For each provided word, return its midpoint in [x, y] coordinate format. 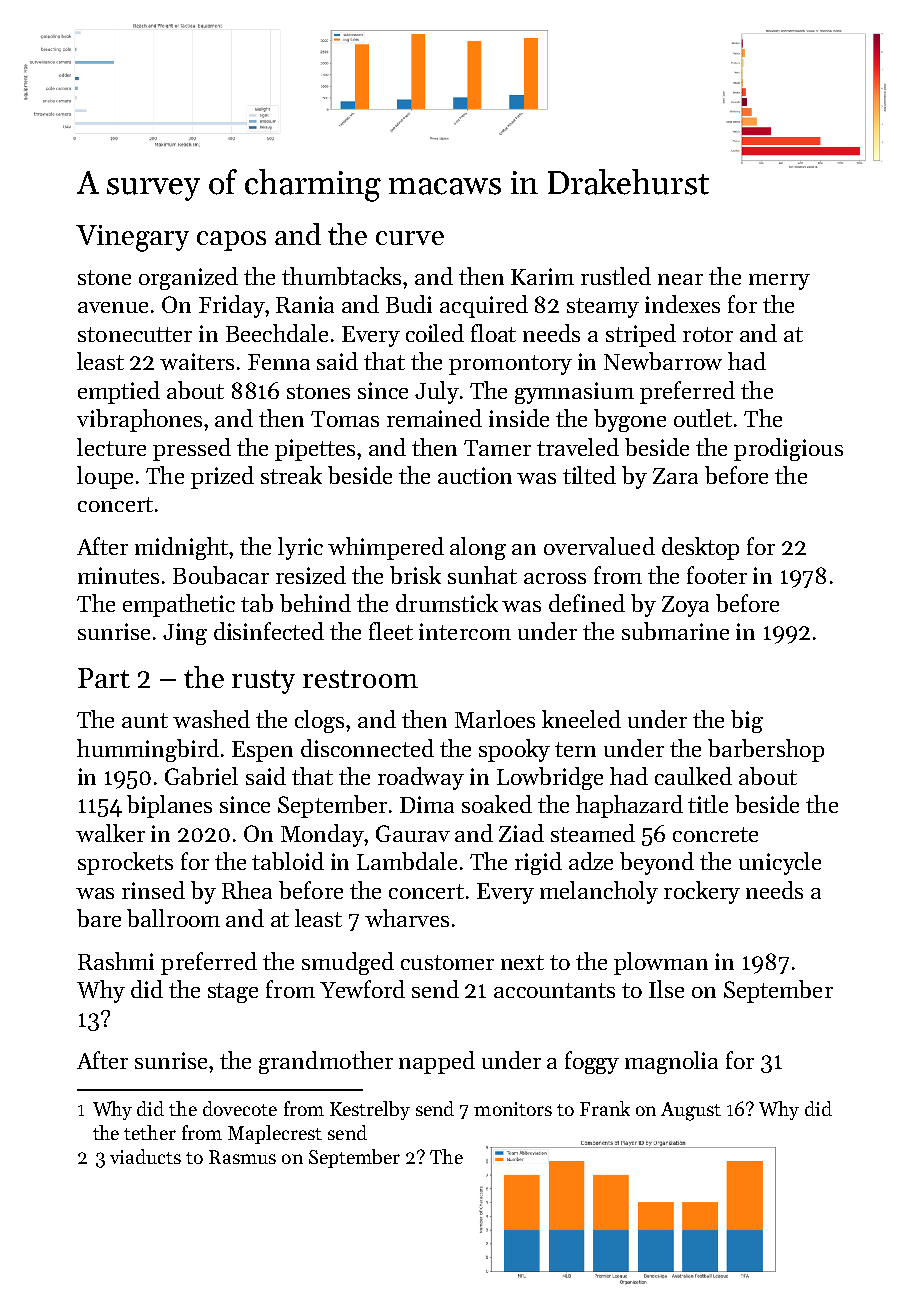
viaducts [145, 1156]
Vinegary [132, 238]
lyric [300, 548]
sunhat [482, 575]
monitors [513, 1109]
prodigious [788, 449]
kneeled [581, 719]
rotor [708, 334]
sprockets [125, 863]
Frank [605, 1108]
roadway [421, 778]
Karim [542, 276]
